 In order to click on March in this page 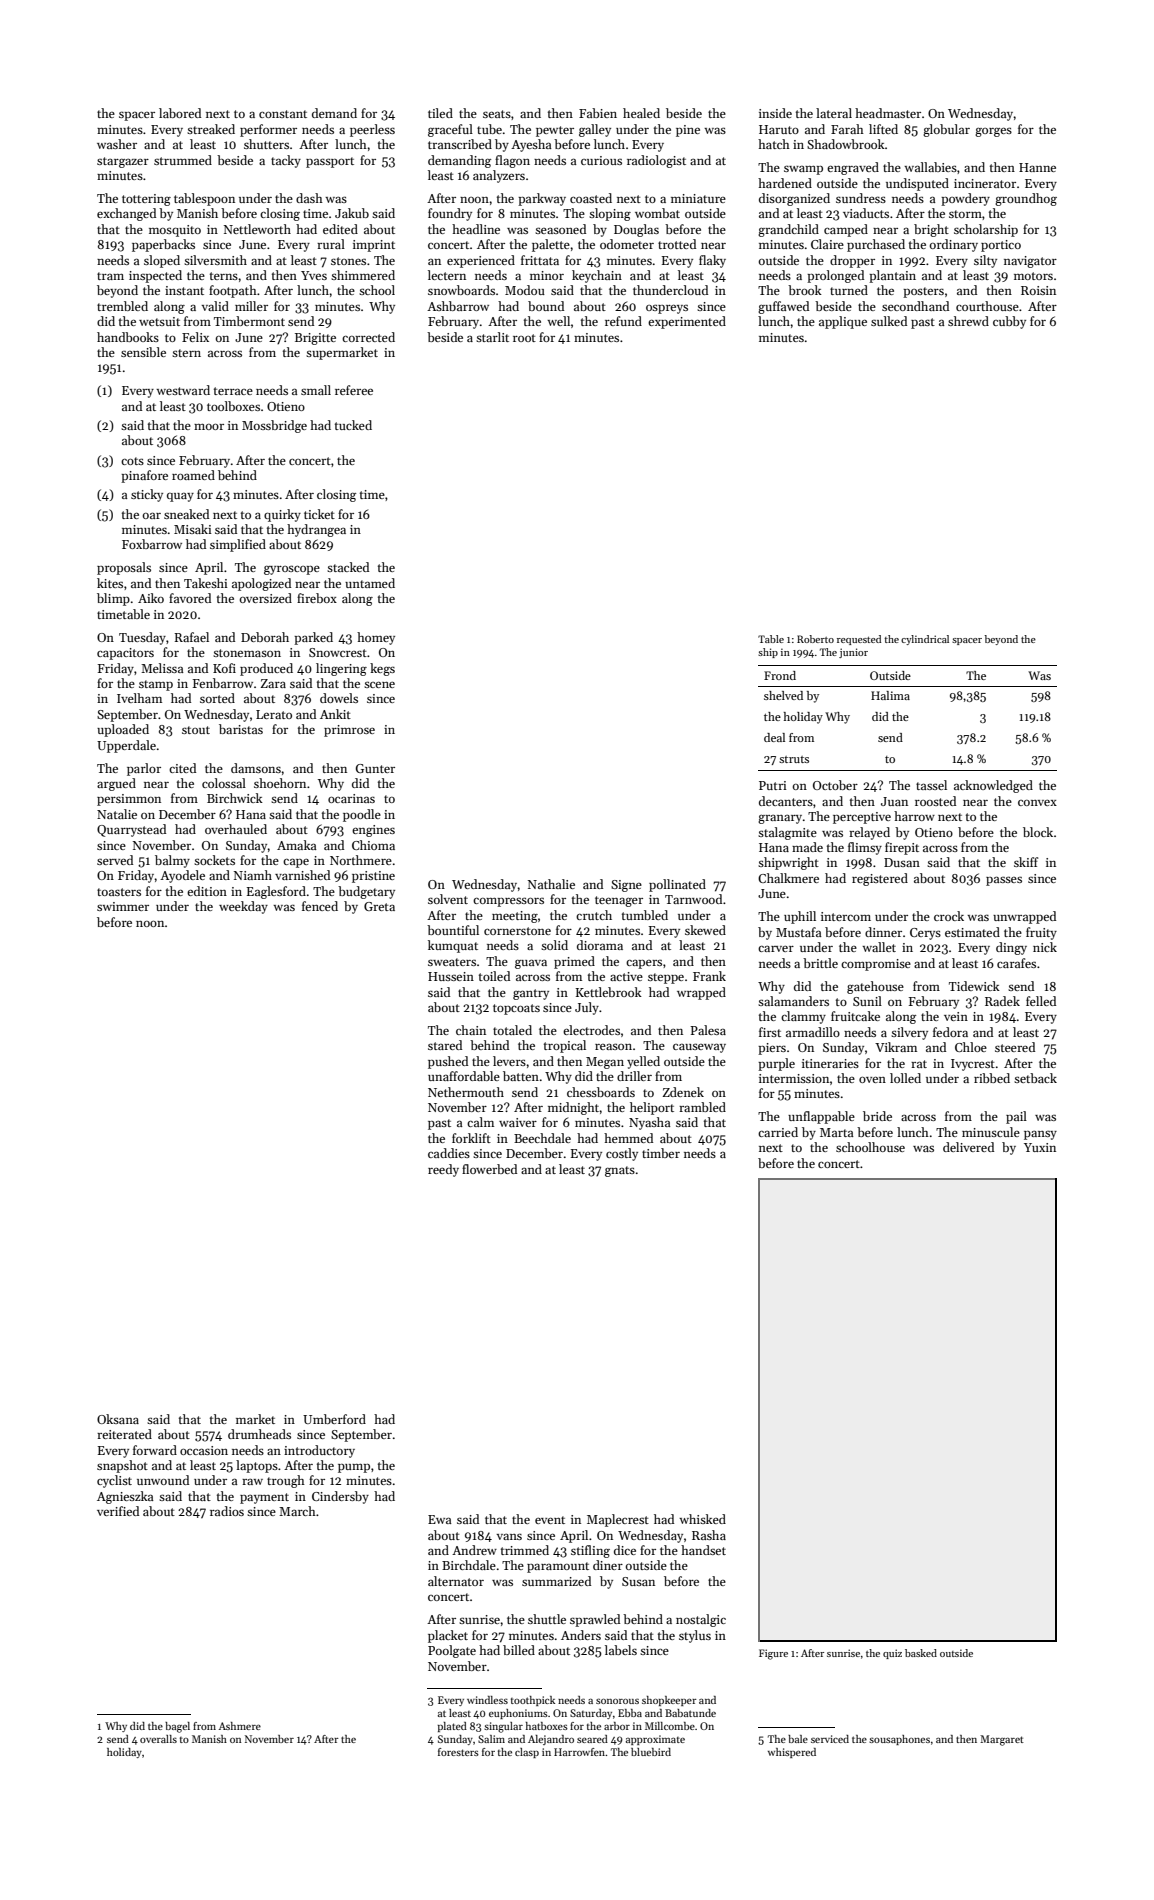, I will do `click(297, 1511)`.
